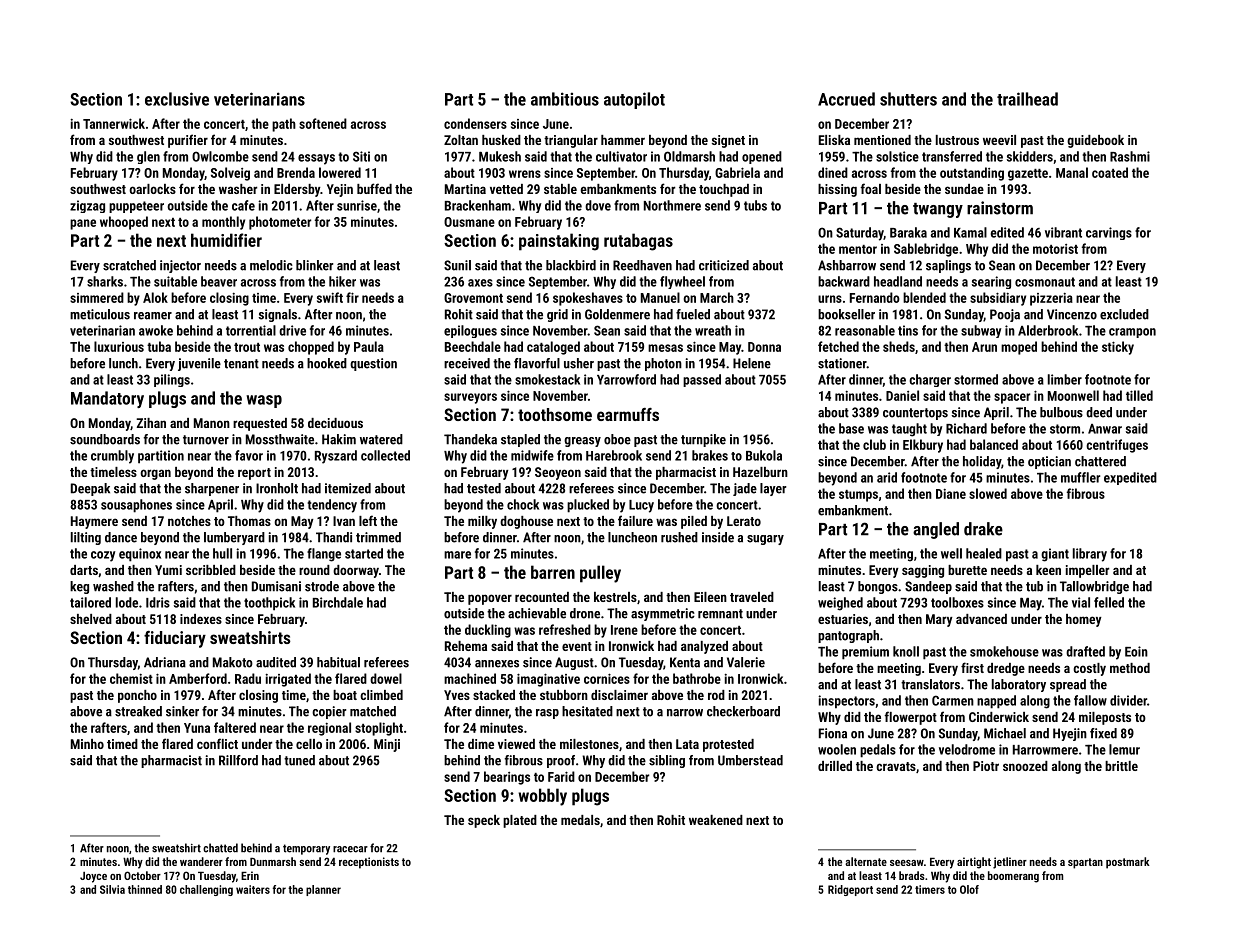 The height and width of the page is (952, 1233). Describe the element at coordinates (930, 380) in the page. I see `charger` at that location.
